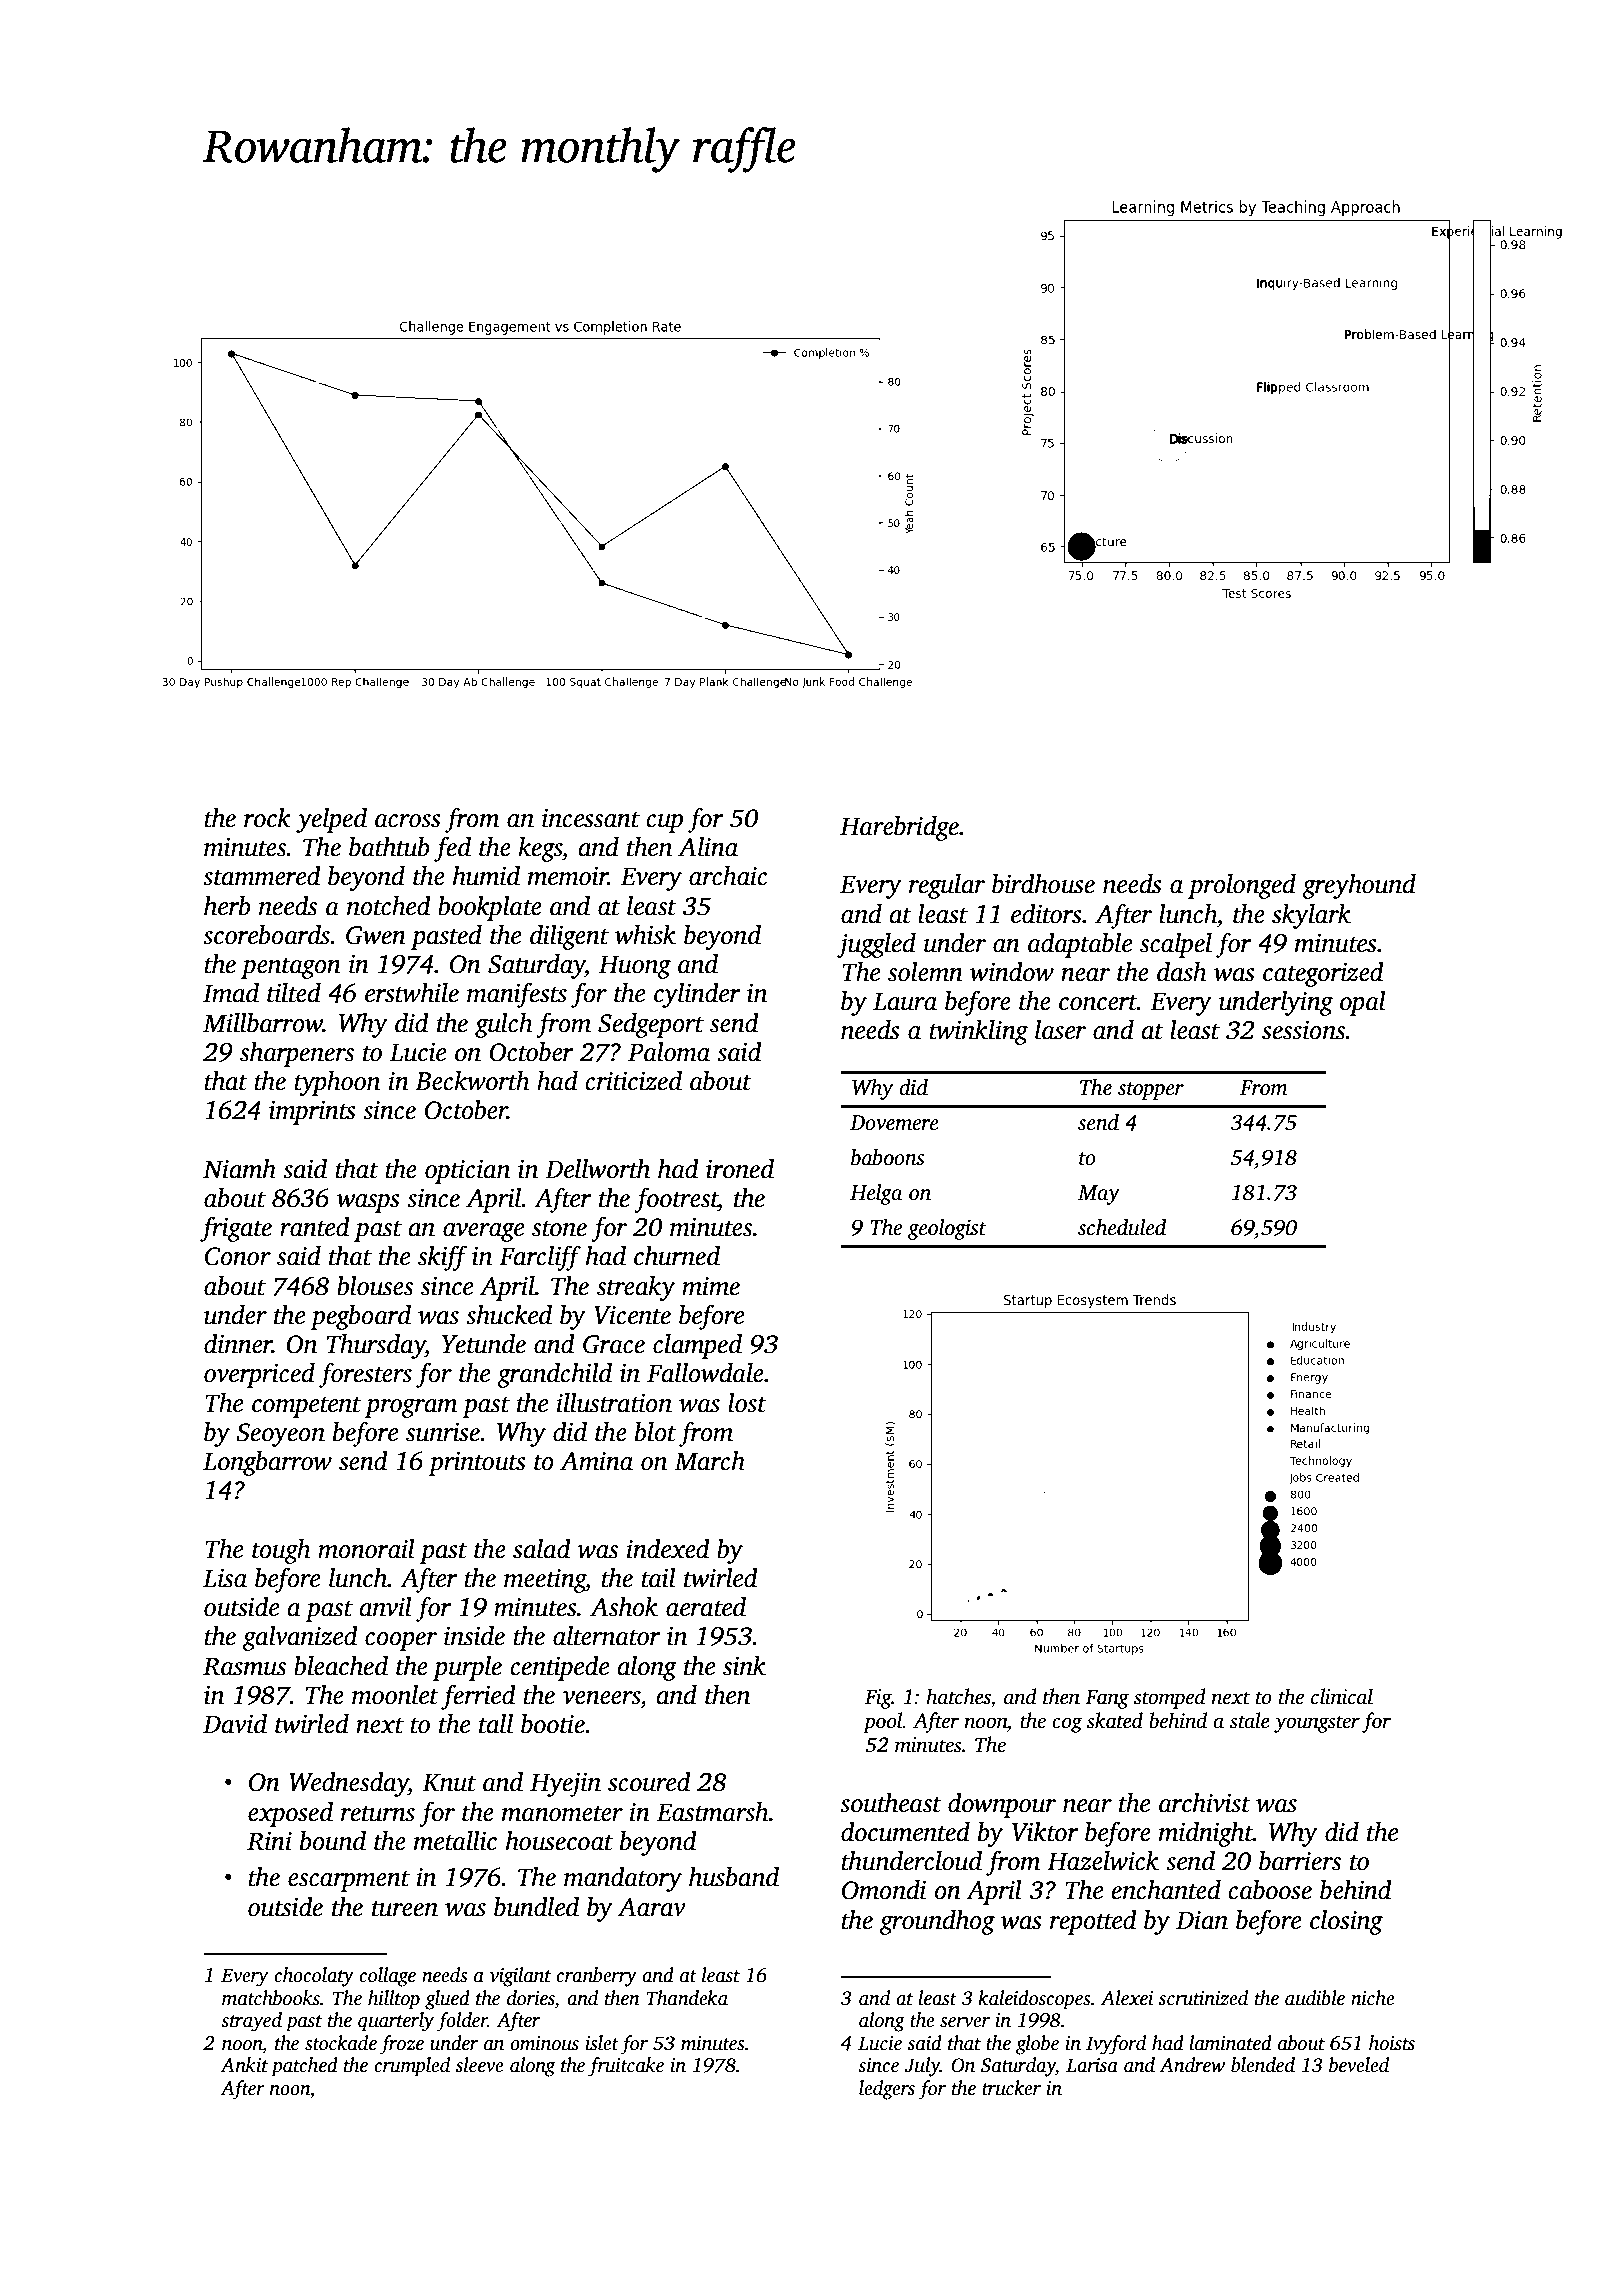 Image resolution: width=1620 pixels, height=2292 pixels. I want to click on Harebridge, so click(899, 828).
